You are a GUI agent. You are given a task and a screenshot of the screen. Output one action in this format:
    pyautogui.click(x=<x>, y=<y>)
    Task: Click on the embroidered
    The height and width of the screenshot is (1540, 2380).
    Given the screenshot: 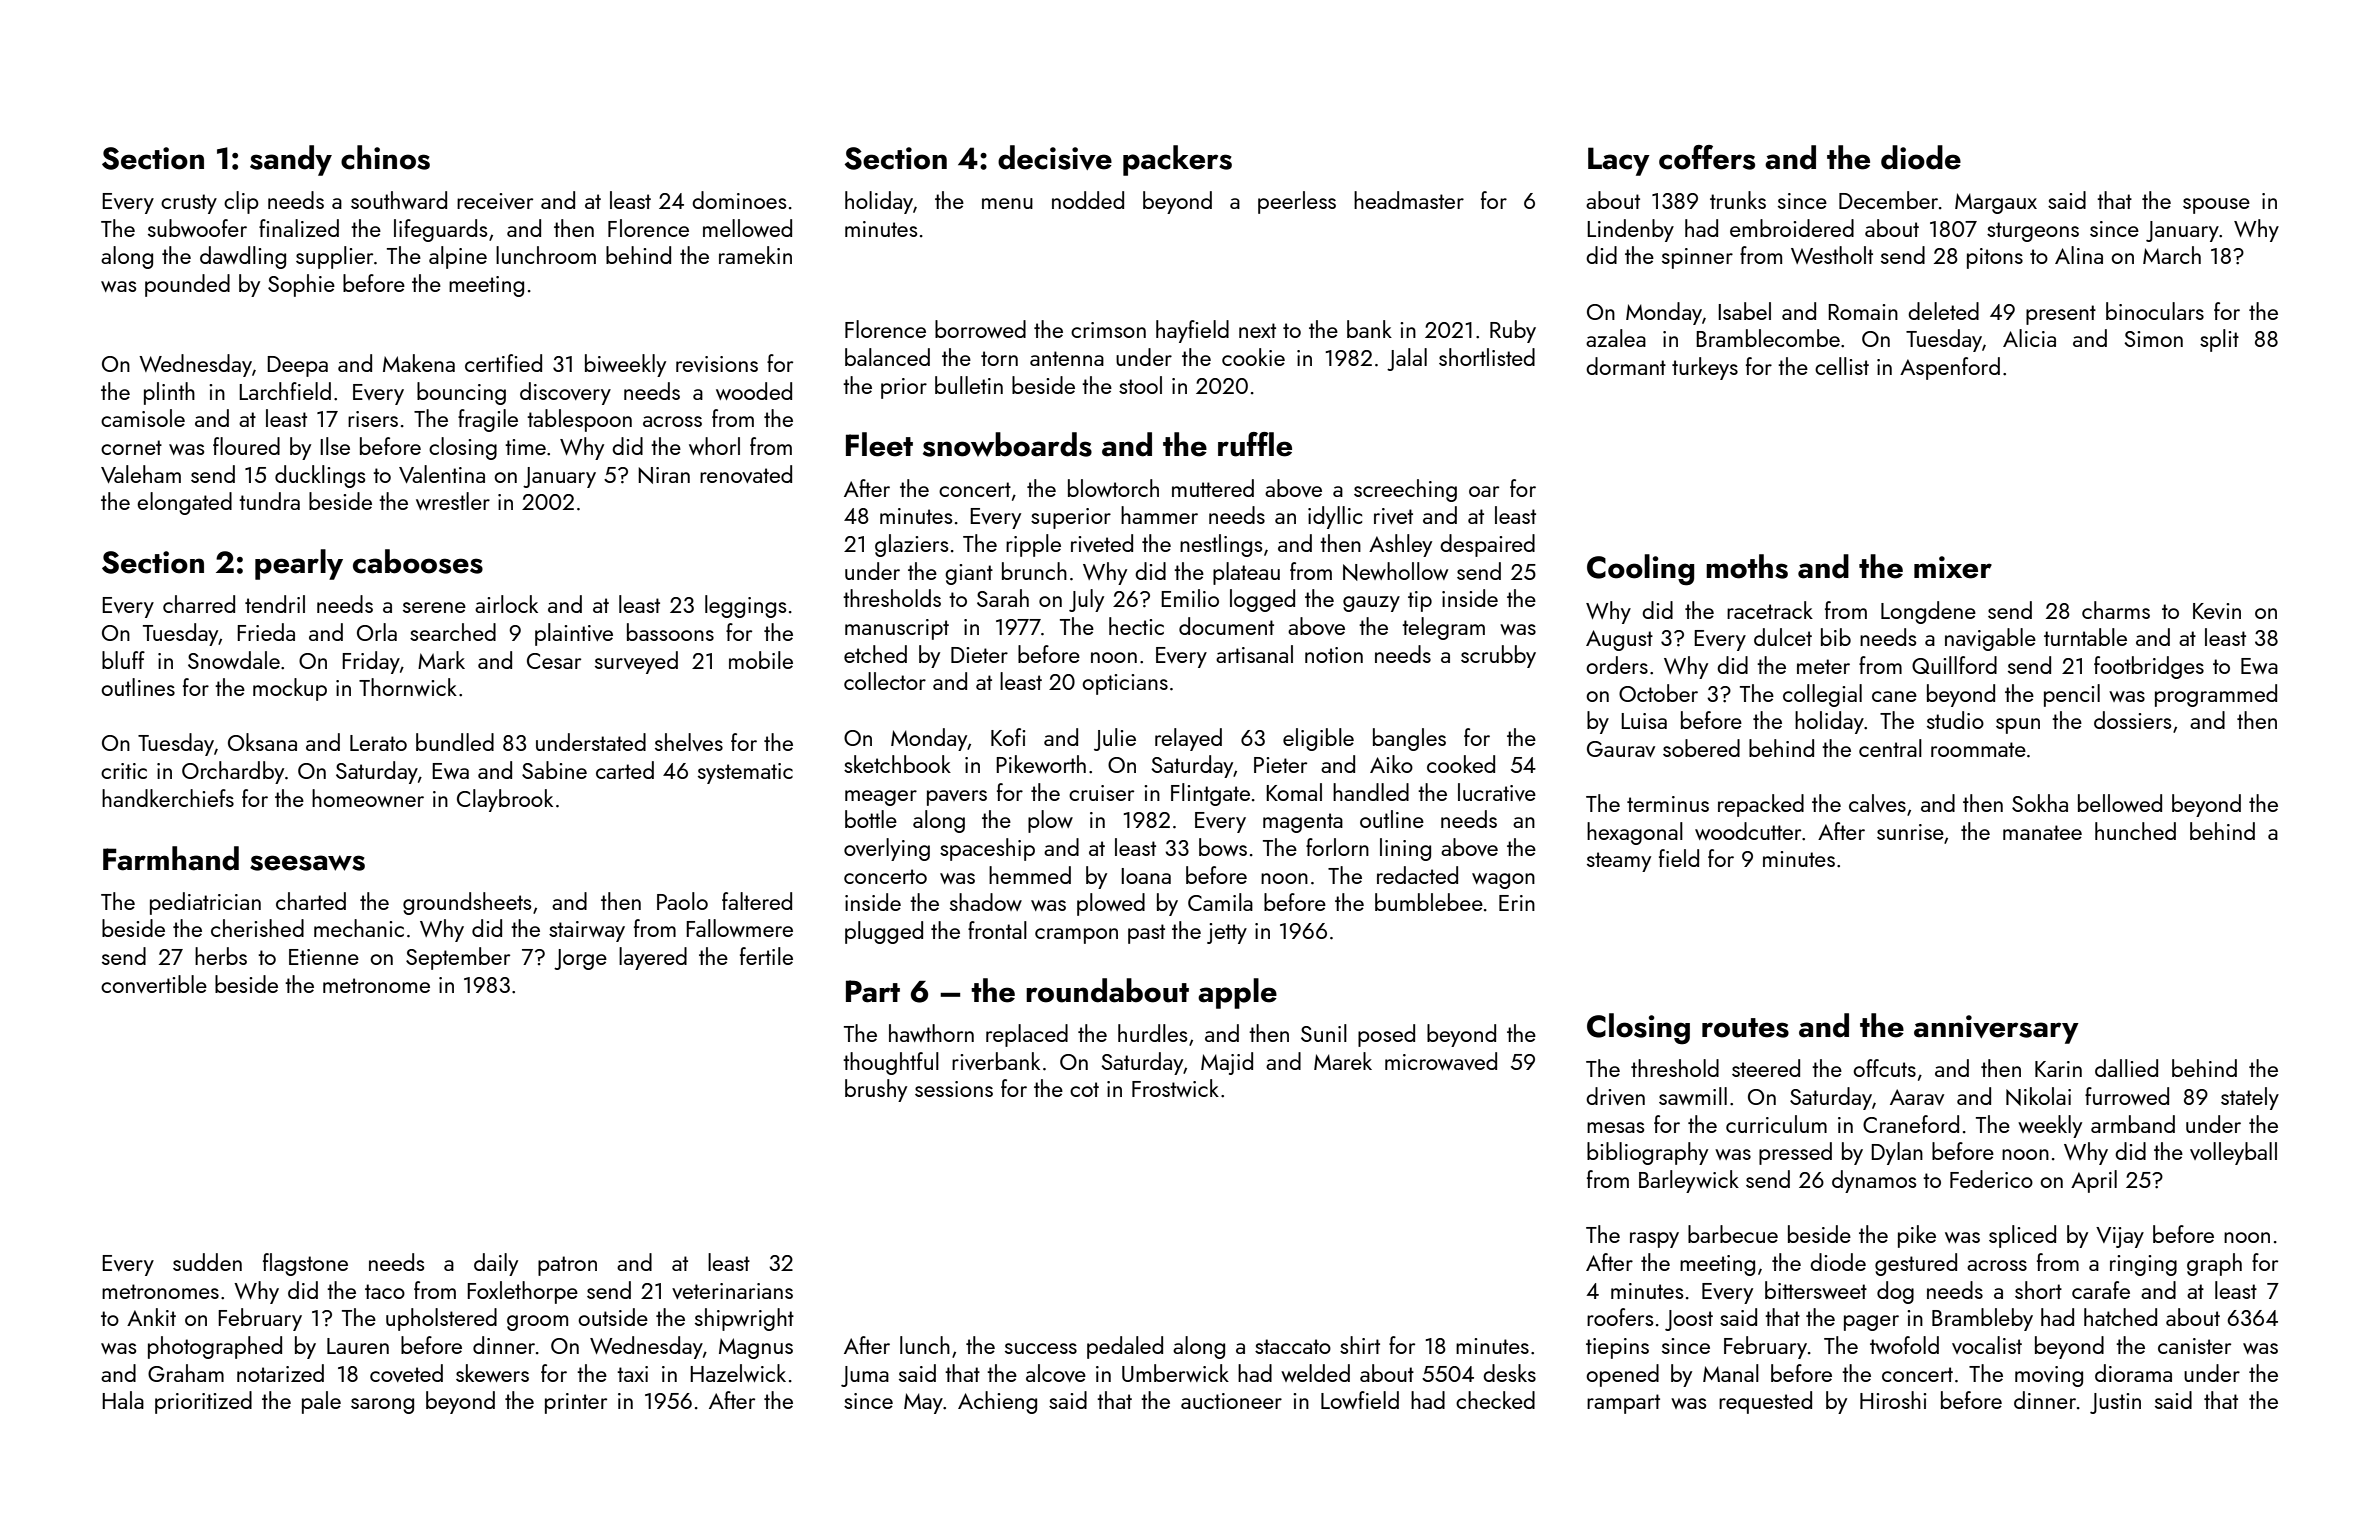 What is the action you would take?
    pyautogui.click(x=1792, y=228)
